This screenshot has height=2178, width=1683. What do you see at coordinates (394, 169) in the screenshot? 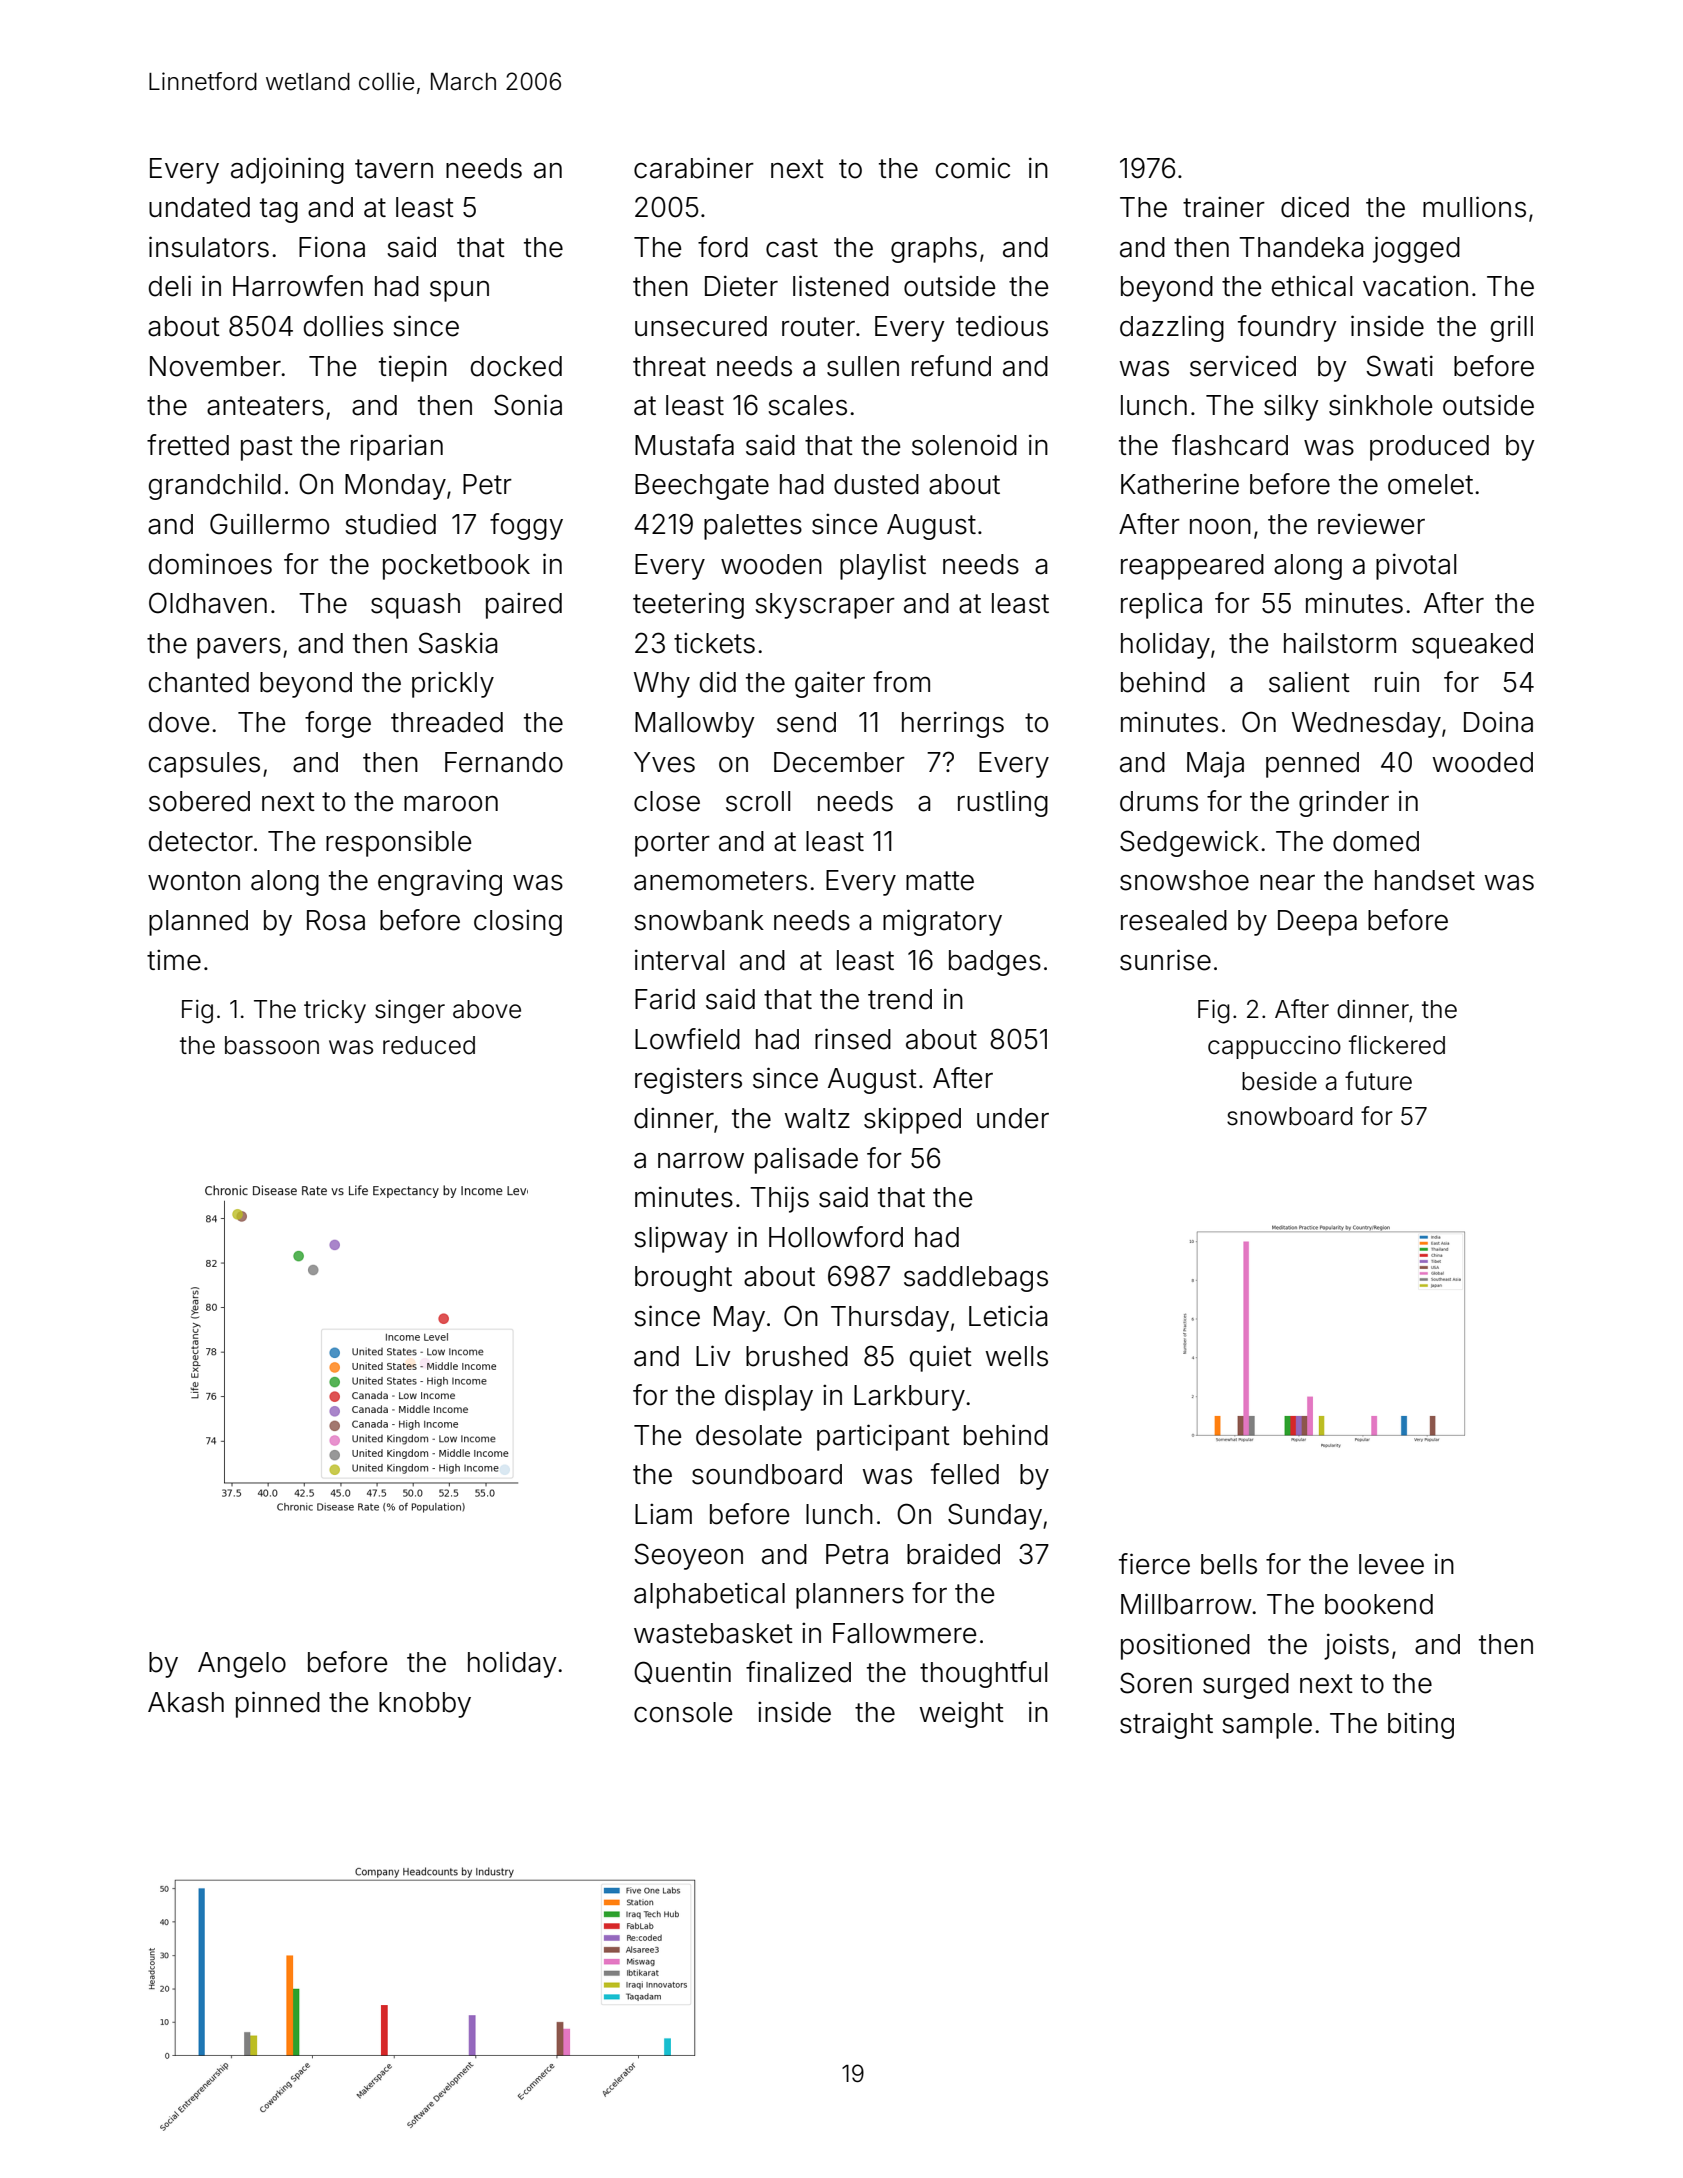
I see `tavern` at bounding box center [394, 169].
